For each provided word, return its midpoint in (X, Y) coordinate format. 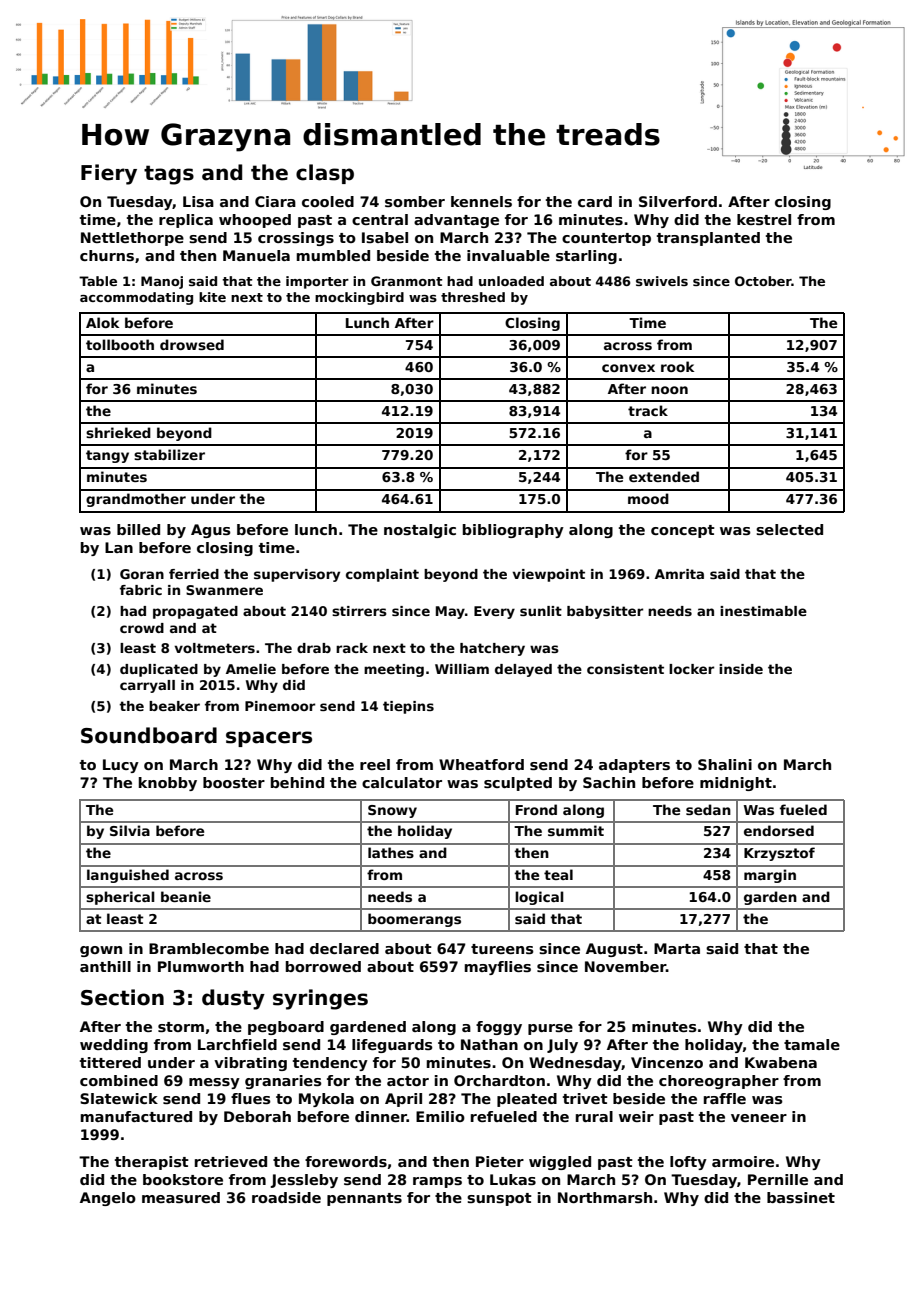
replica (186, 221)
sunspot (499, 1199)
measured (181, 1197)
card (595, 201)
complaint (382, 575)
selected (789, 529)
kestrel (764, 219)
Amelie (251, 669)
